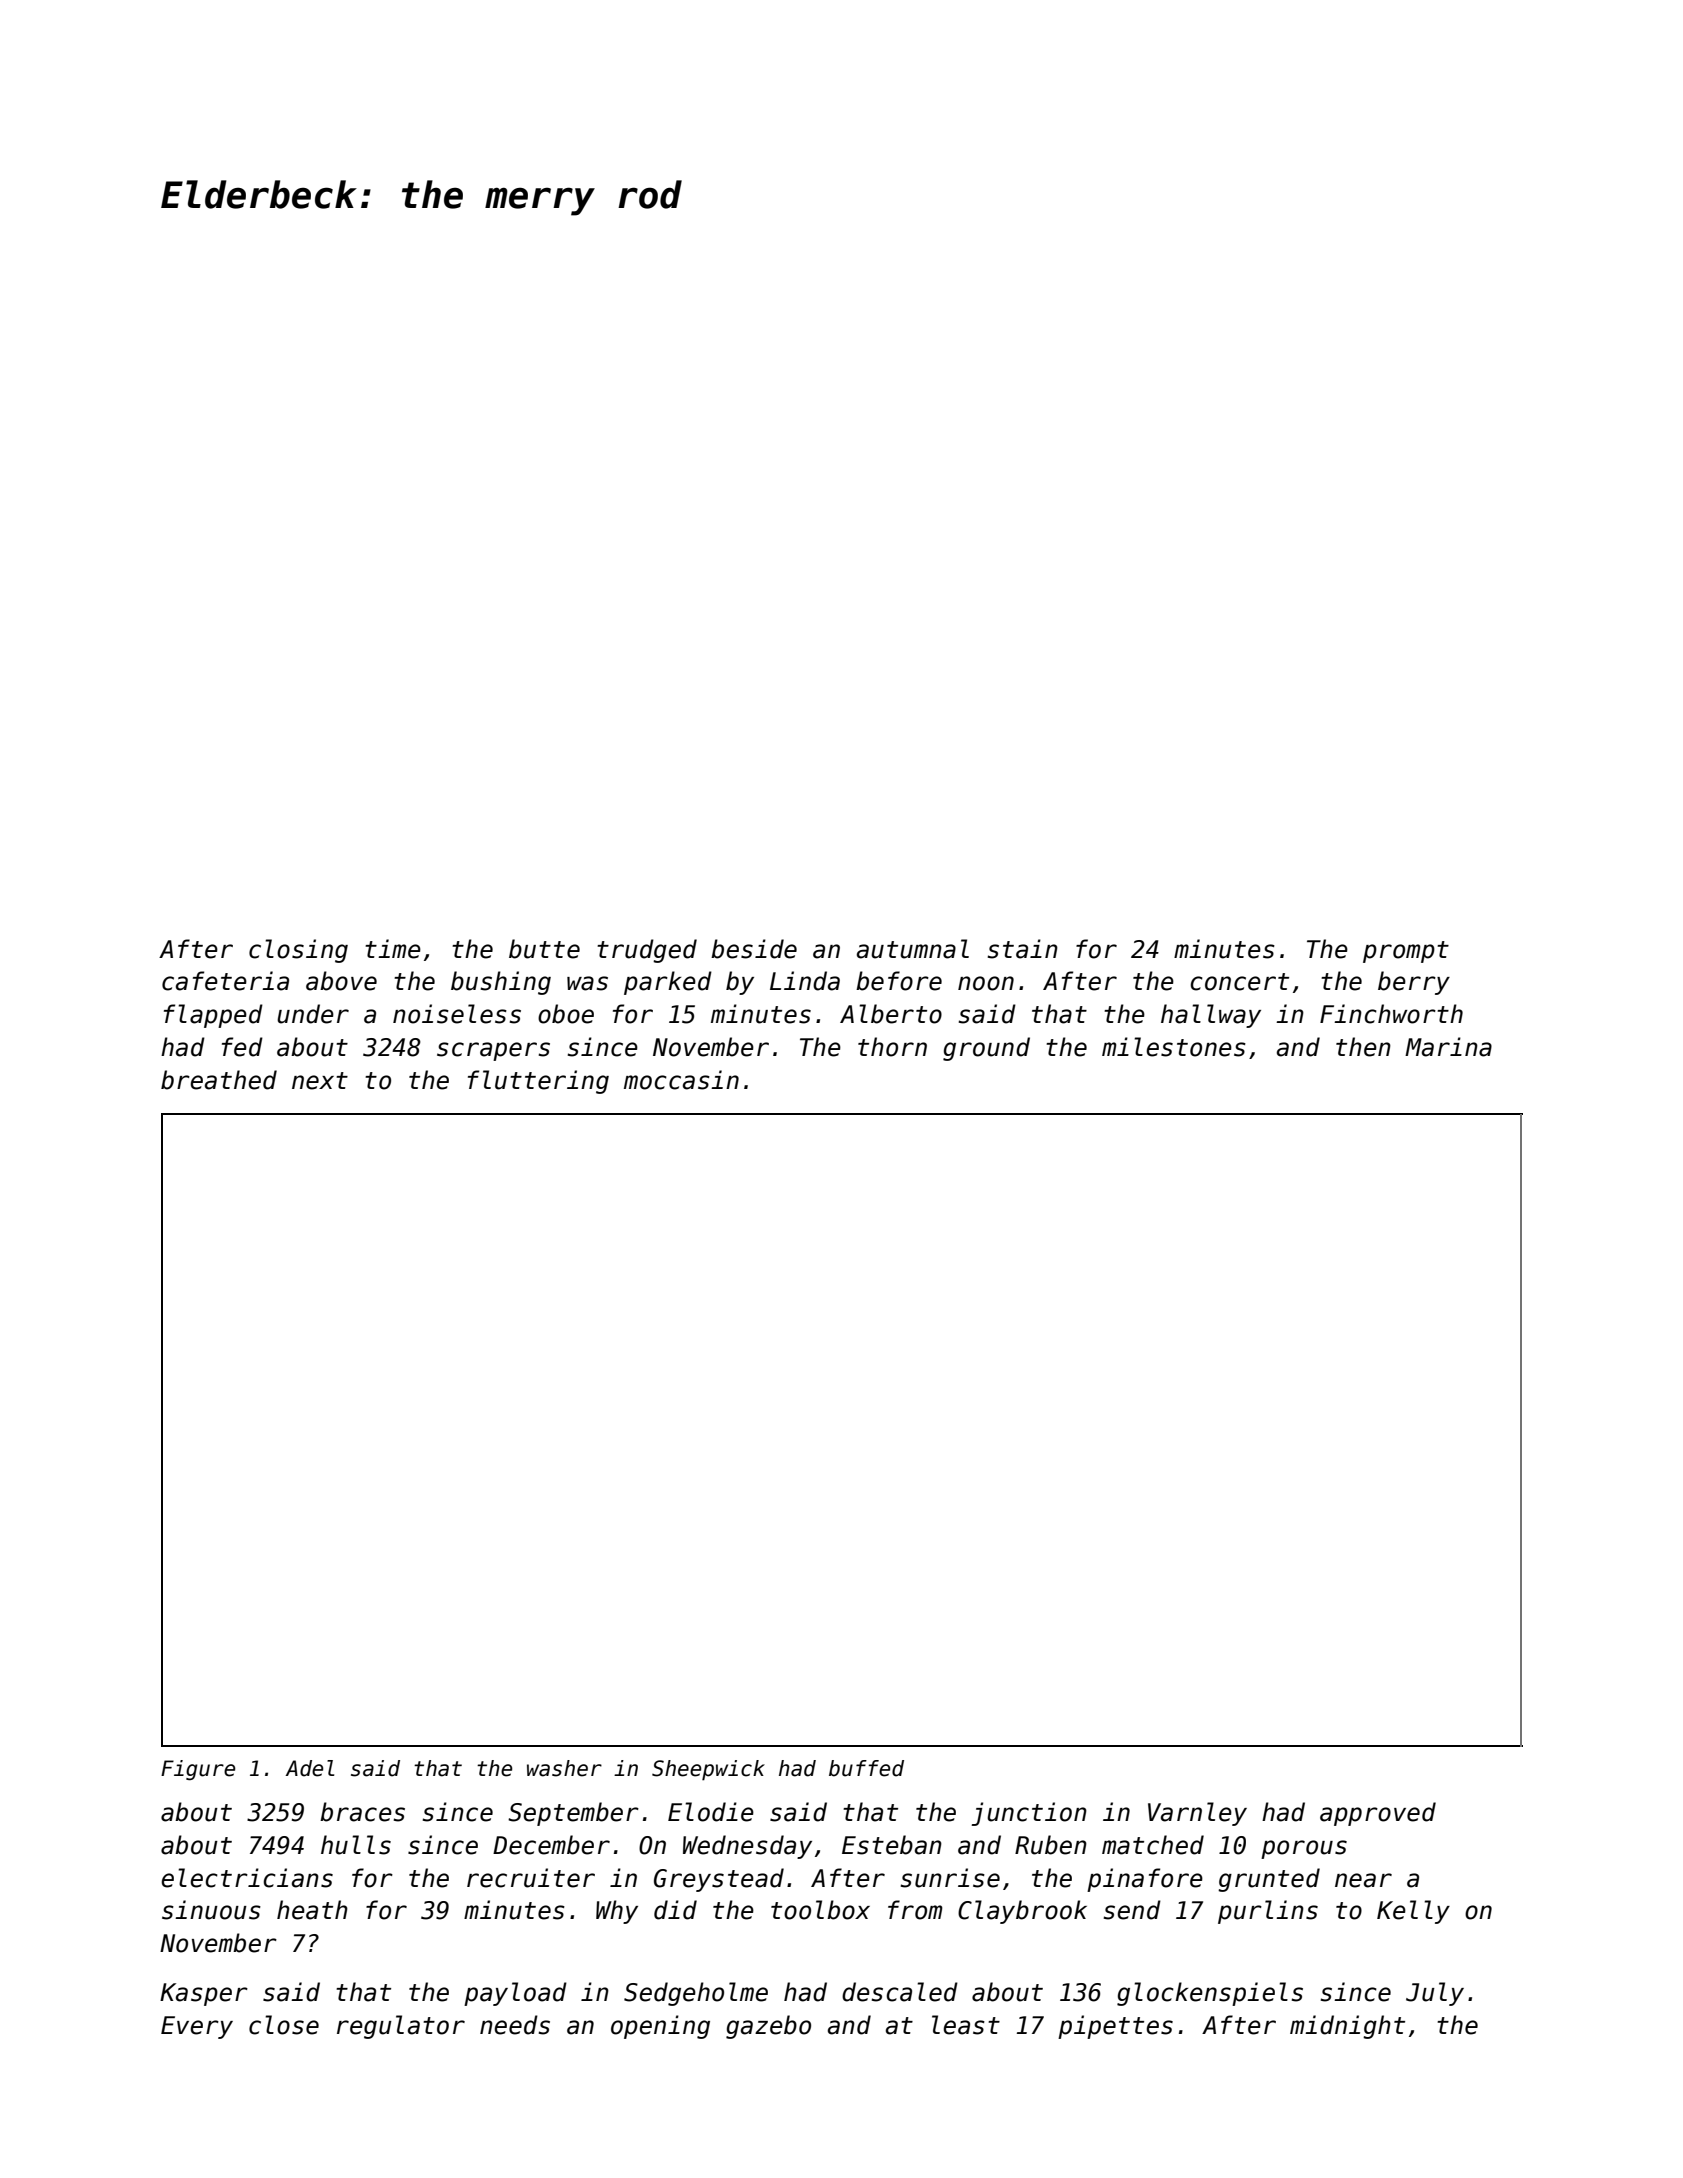  Describe the element at coordinates (309, 1768) in the document. I see `Adel` at that location.
